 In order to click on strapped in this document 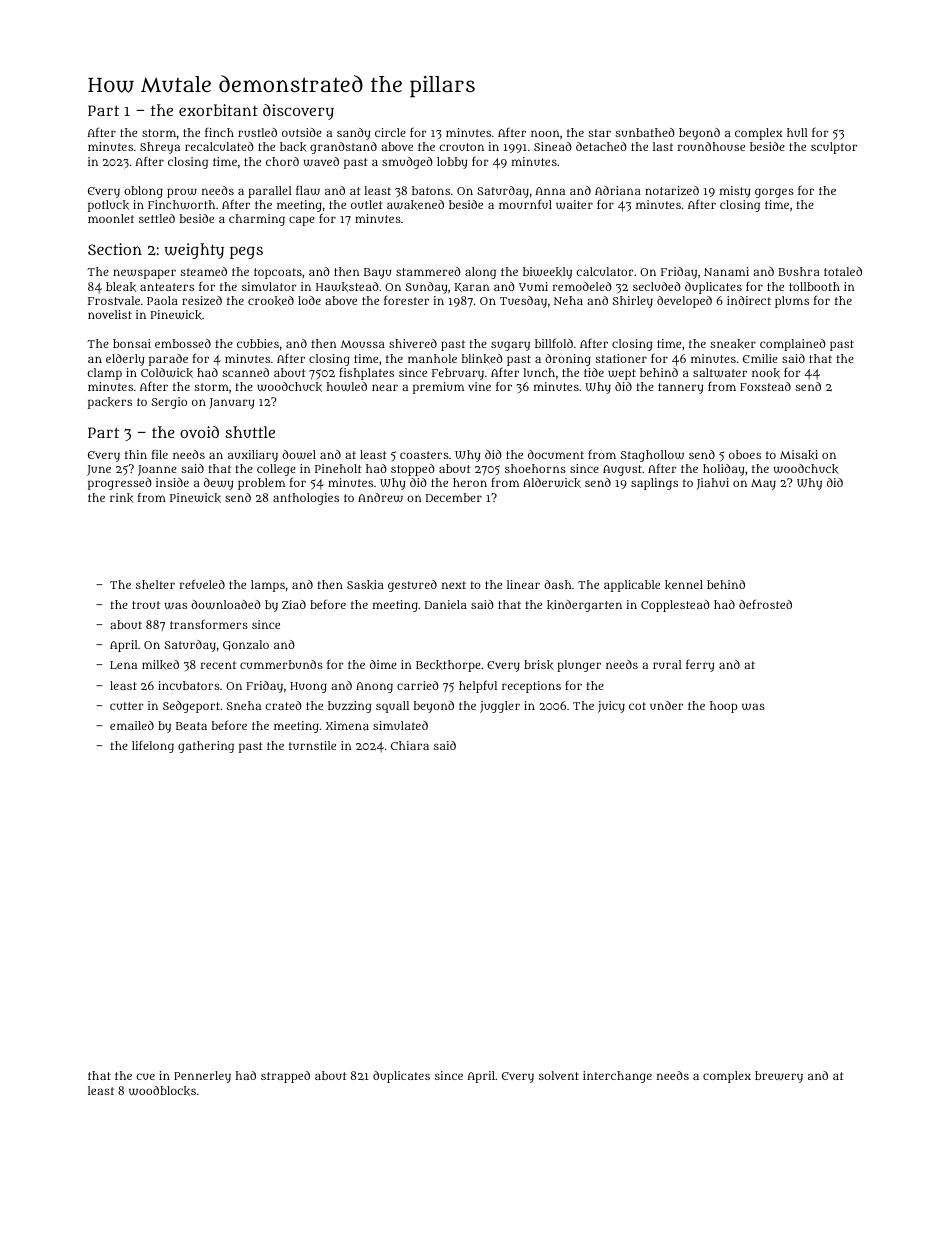, I will do `click(285, 1077)`.
